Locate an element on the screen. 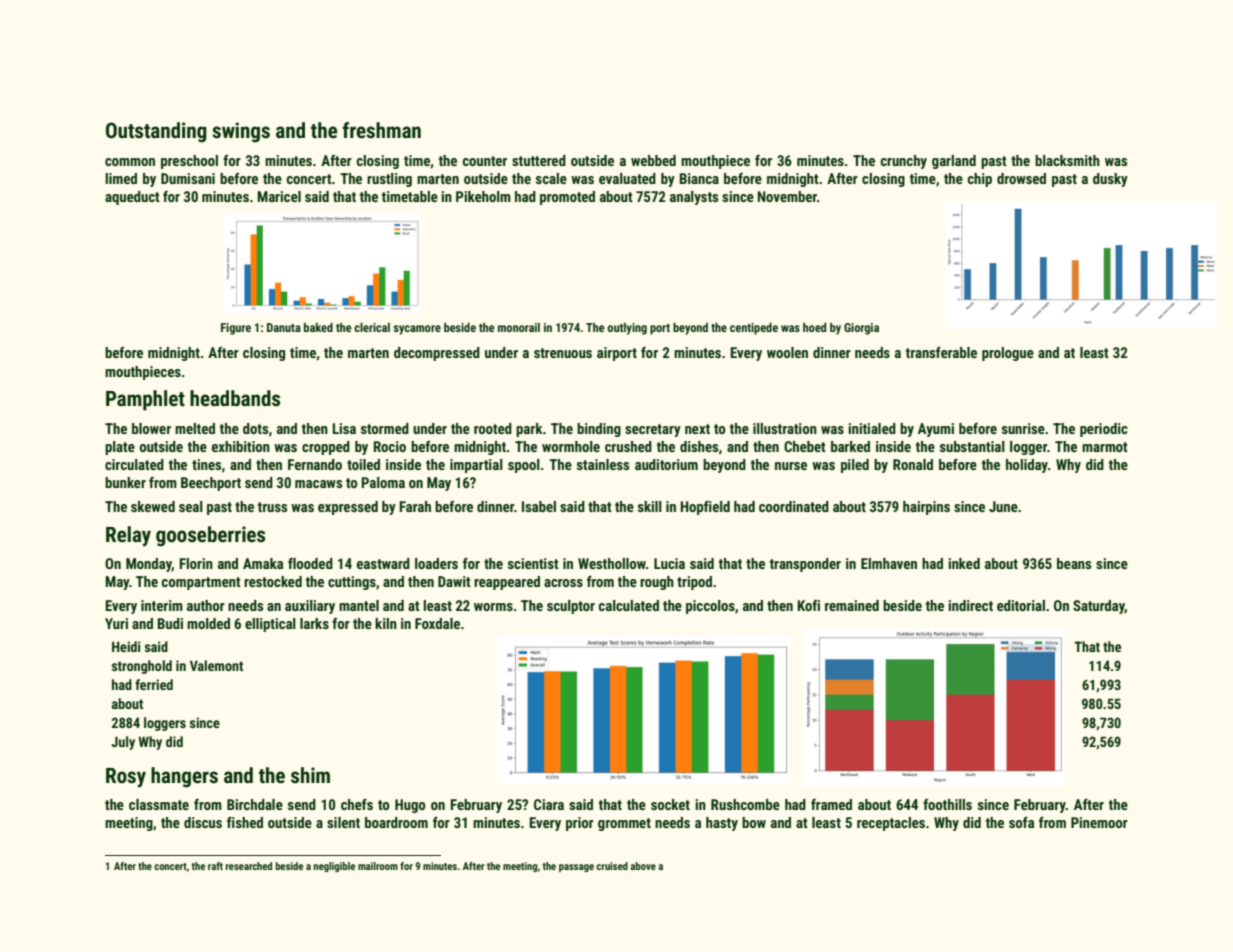 The height and width of the screenshot is (952, 1233). indirect is located at coordinates (970, 605).
